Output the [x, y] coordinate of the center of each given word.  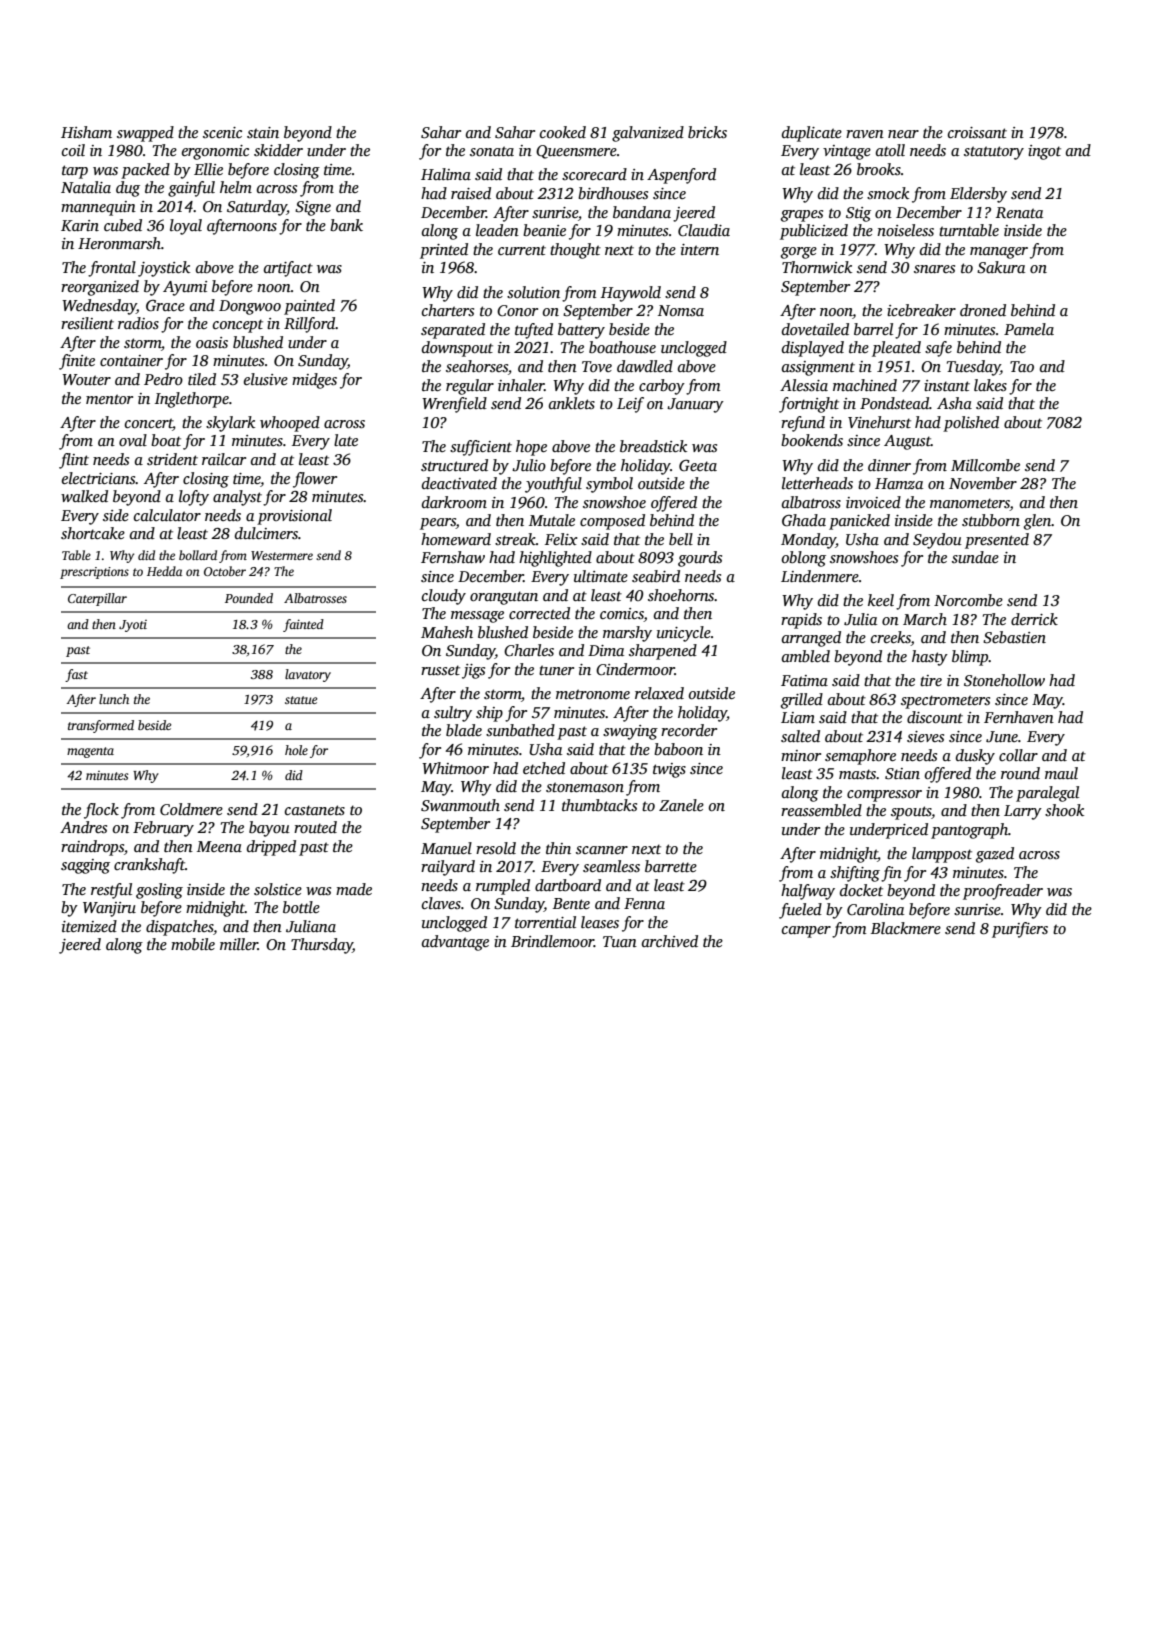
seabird [656, 576]
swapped [145, 134]
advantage [455, 943]
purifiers [1020, 930]
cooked [563, 132]
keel [881, 600]
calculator [167, 515]
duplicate [812, 134]
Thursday [322, 946]
